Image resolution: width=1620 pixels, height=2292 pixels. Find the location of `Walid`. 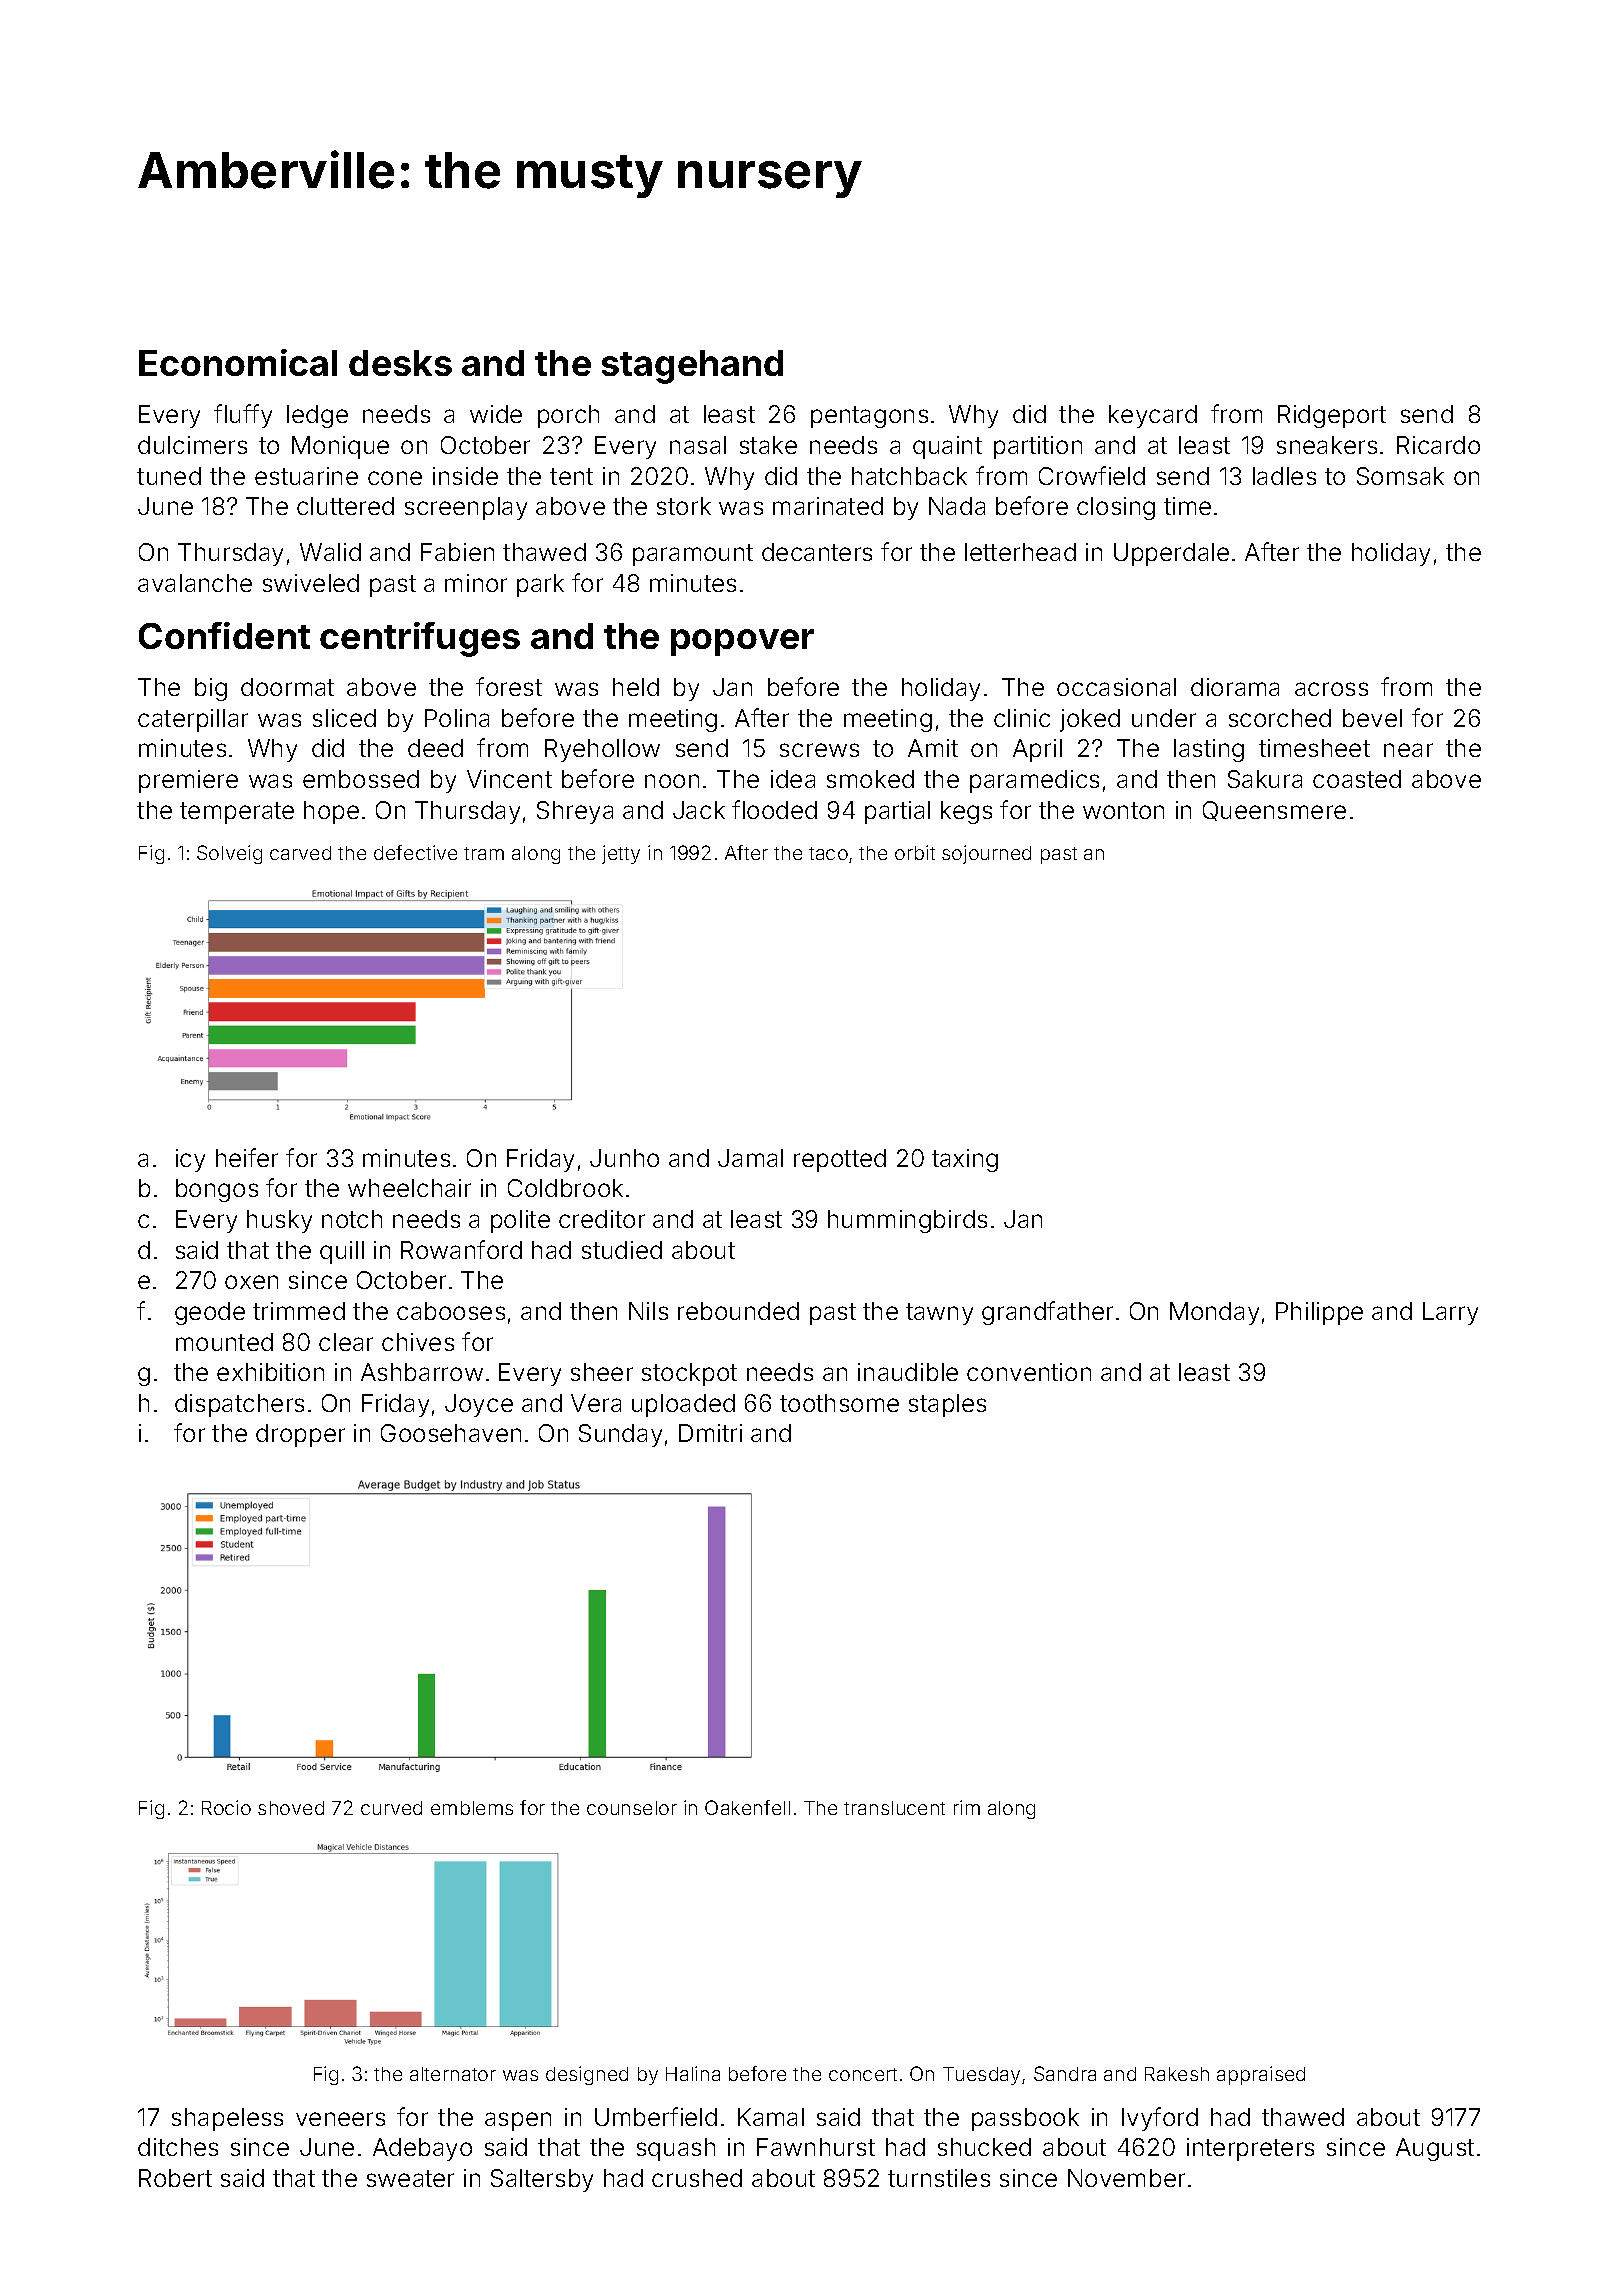

Walid is located at coordinates (330, 552).
